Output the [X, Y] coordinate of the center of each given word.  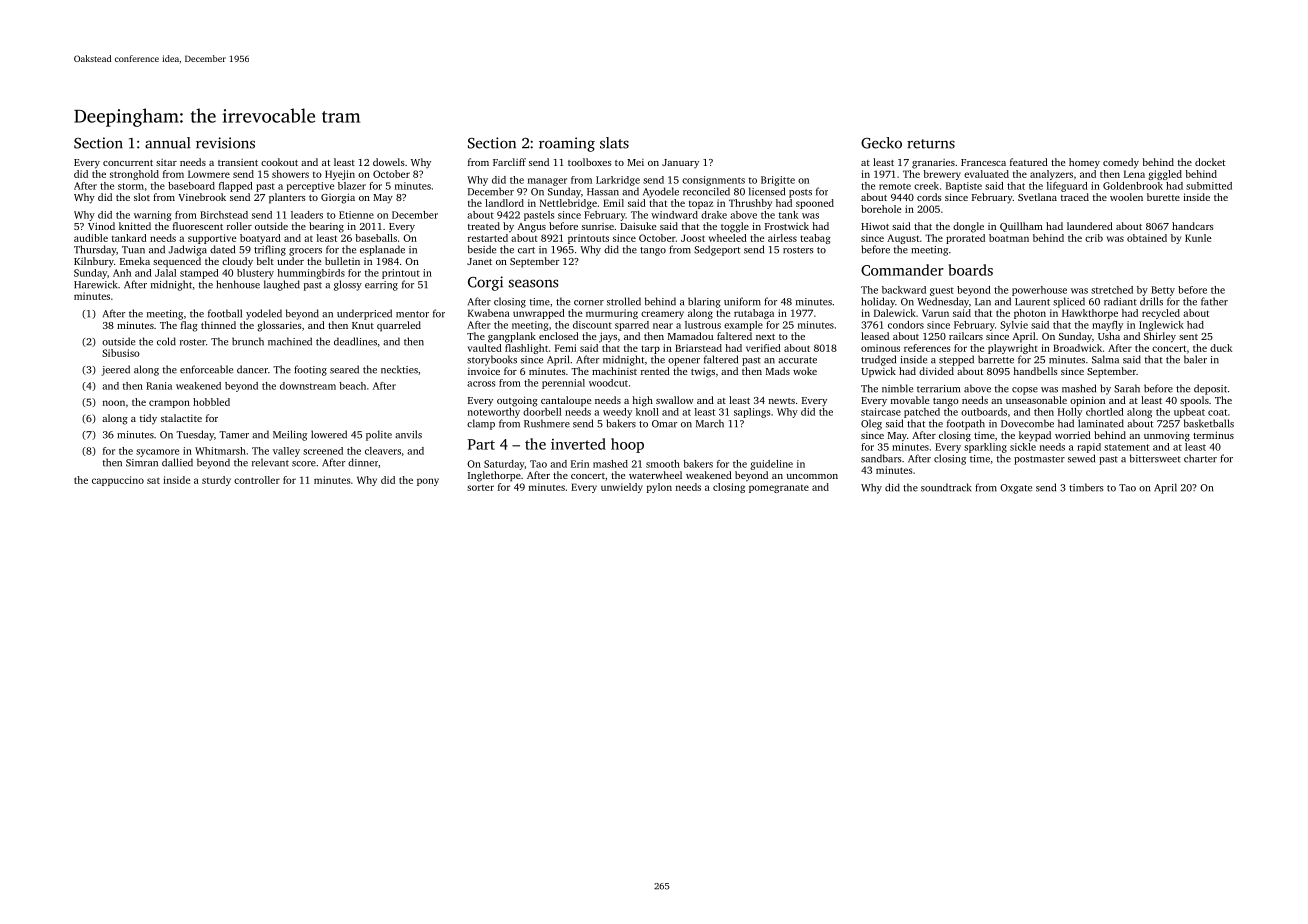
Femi [565, 348]
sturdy [216, 481]
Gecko [881, 143]
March [710, 423]
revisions [225, 143]
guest [942, 291]
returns [931, 144]
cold [166, 341]
